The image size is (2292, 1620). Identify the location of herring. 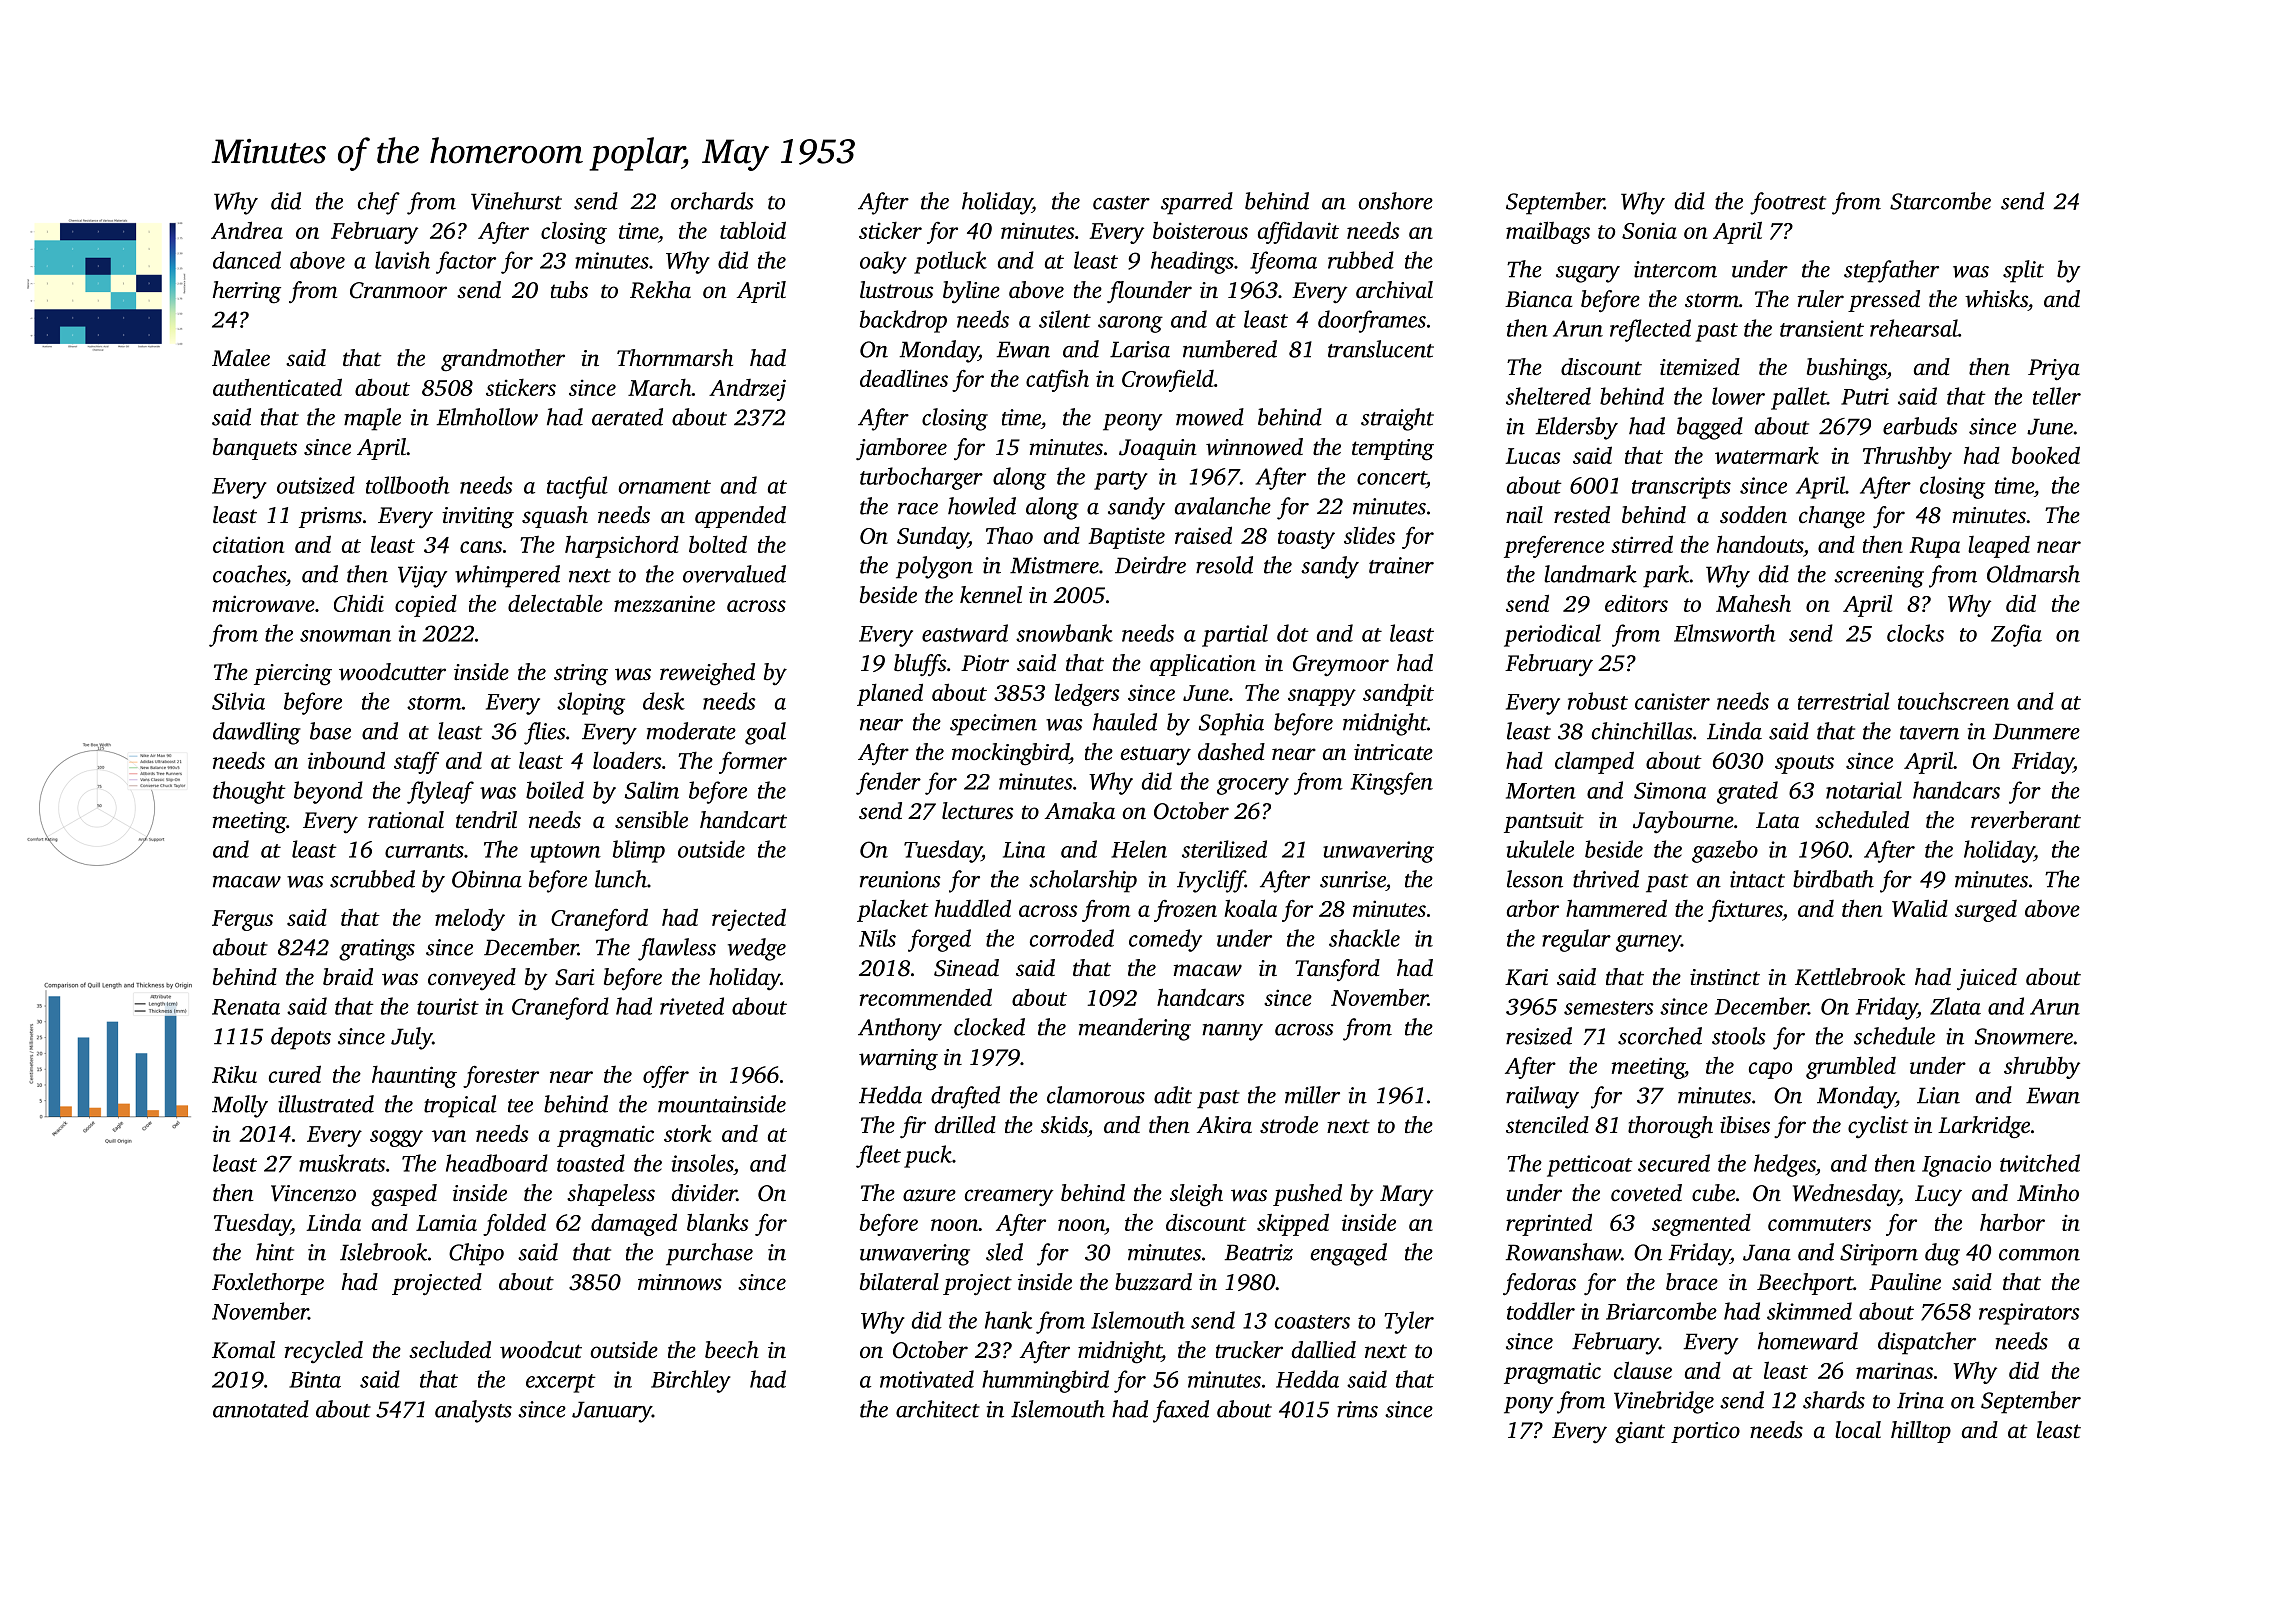
(247, 292).
